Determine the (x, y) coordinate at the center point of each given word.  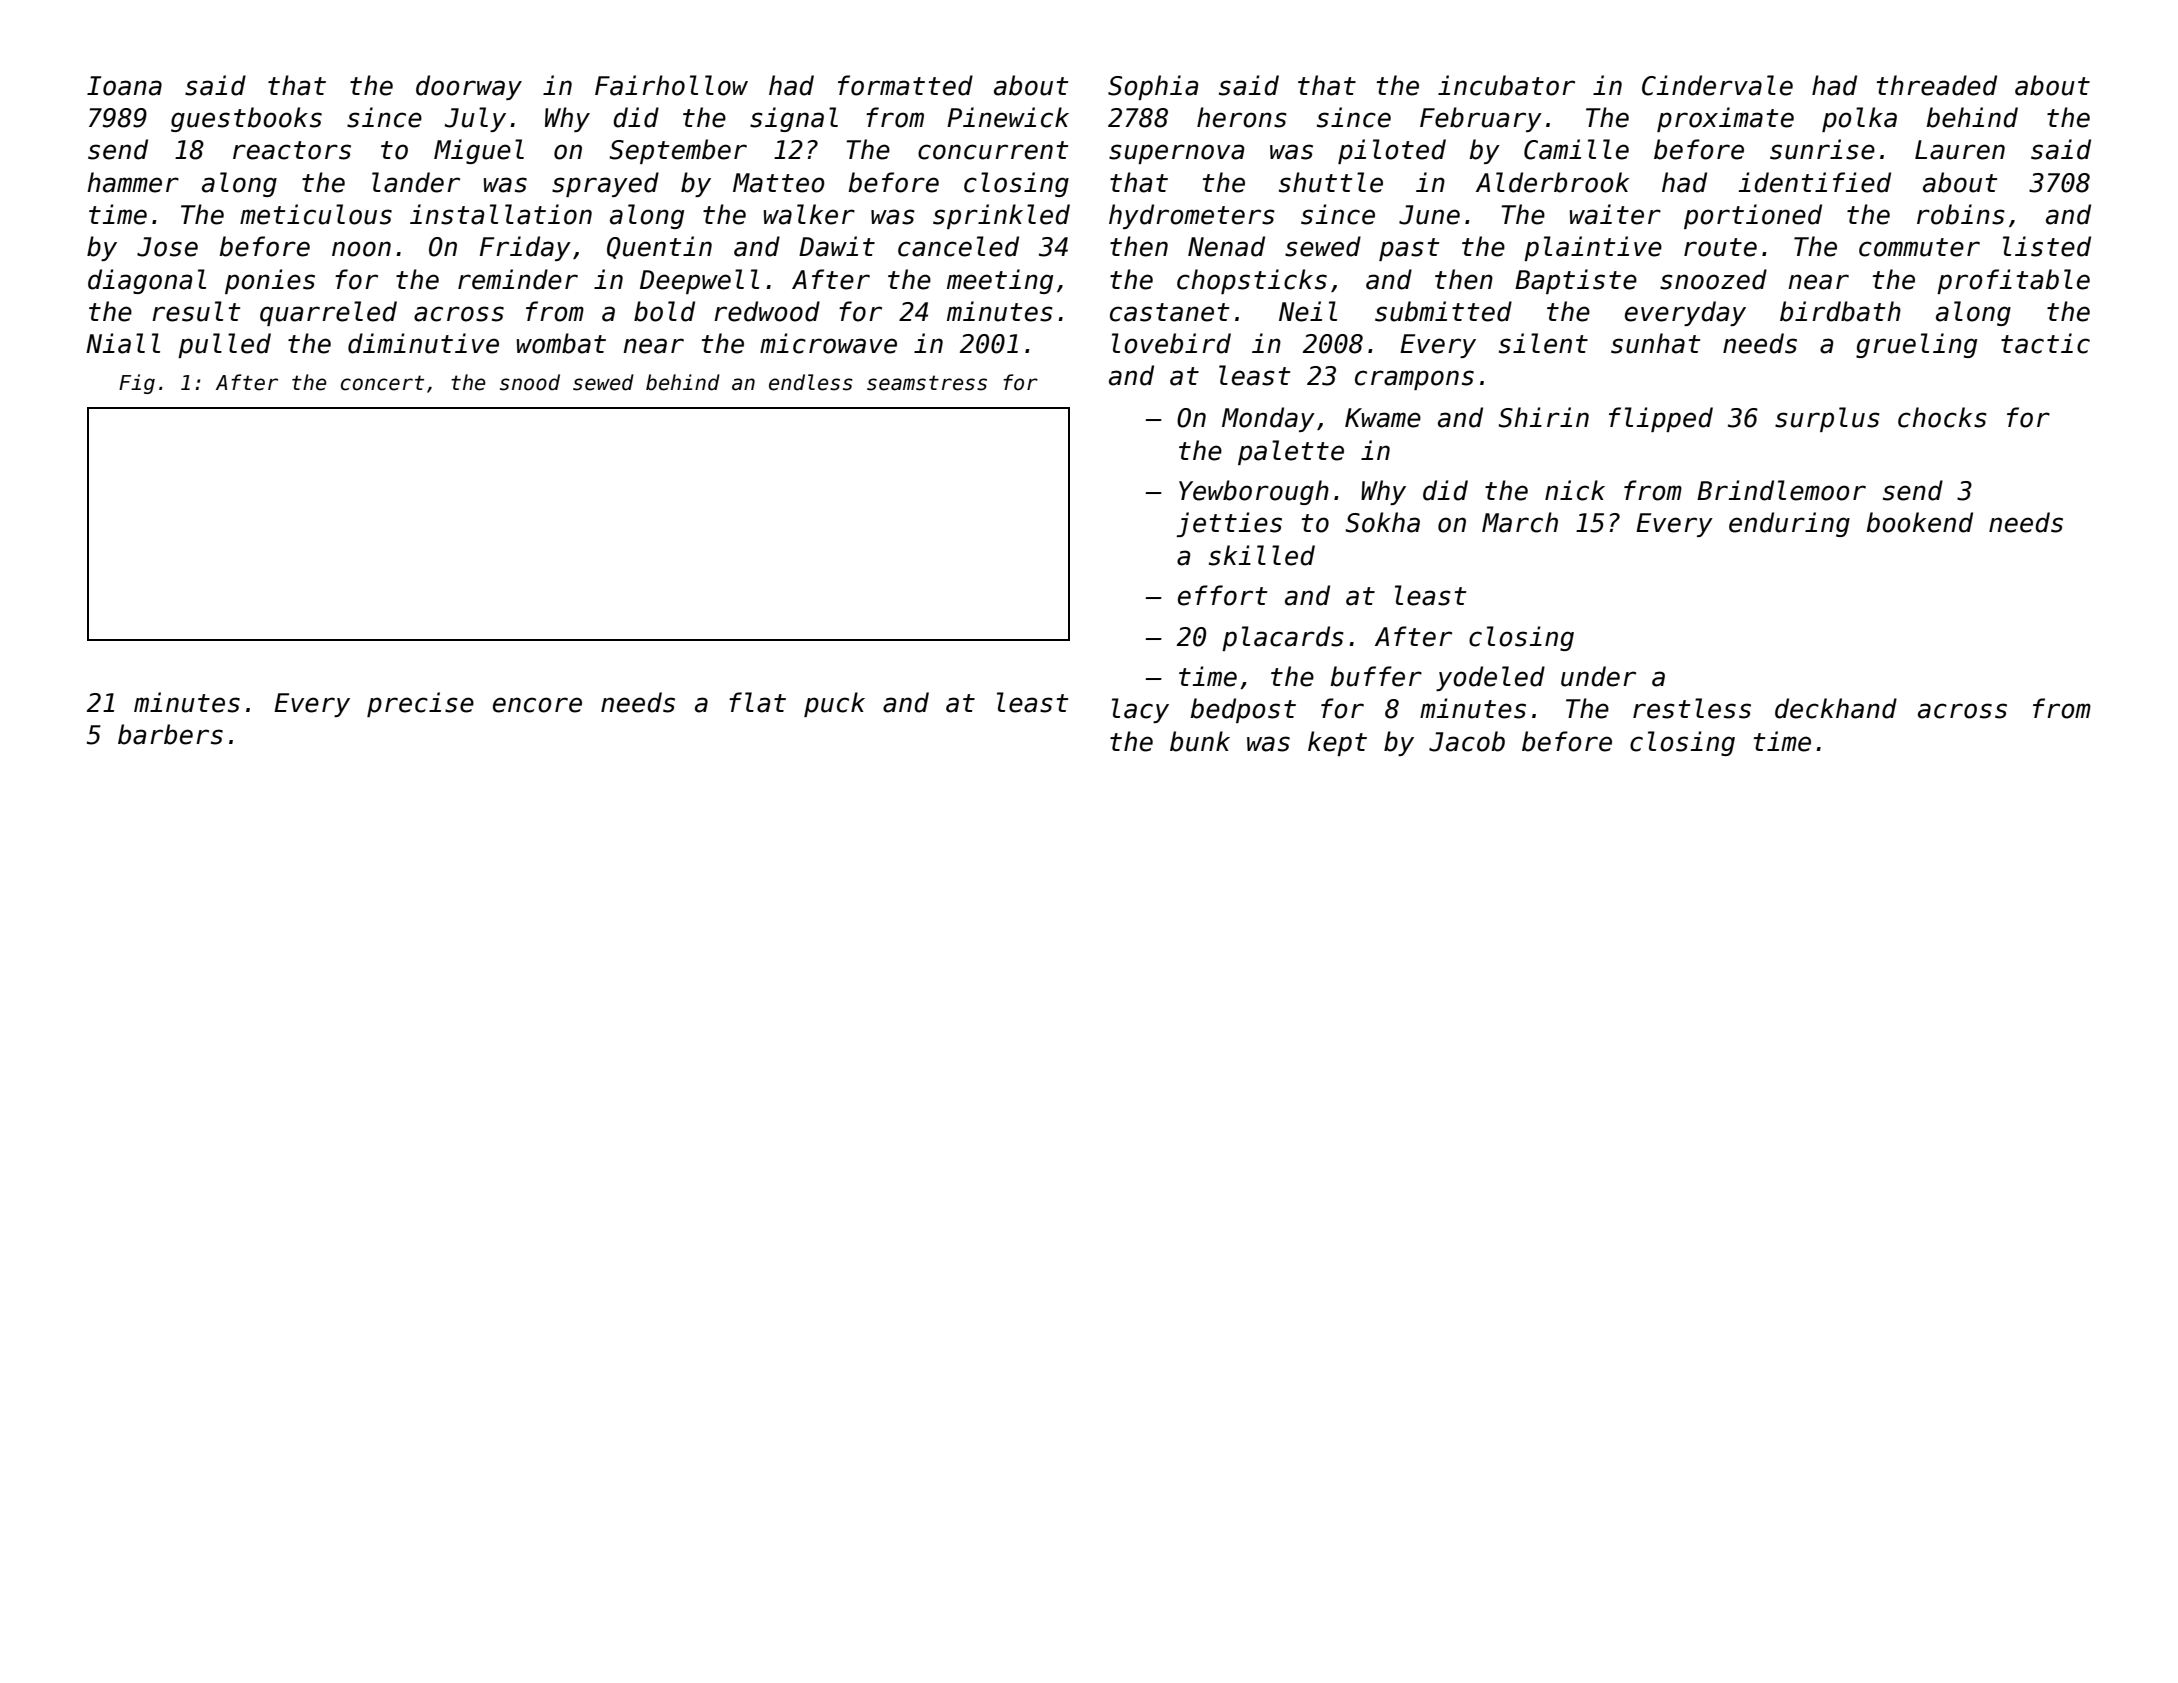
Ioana (124, 86)
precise (420, 704)
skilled (1262, 555)
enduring (1789, 524)
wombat (561, 343)
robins (1961, 214)
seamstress (927, 383)
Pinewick (1008, 117)
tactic (2045, 343)
